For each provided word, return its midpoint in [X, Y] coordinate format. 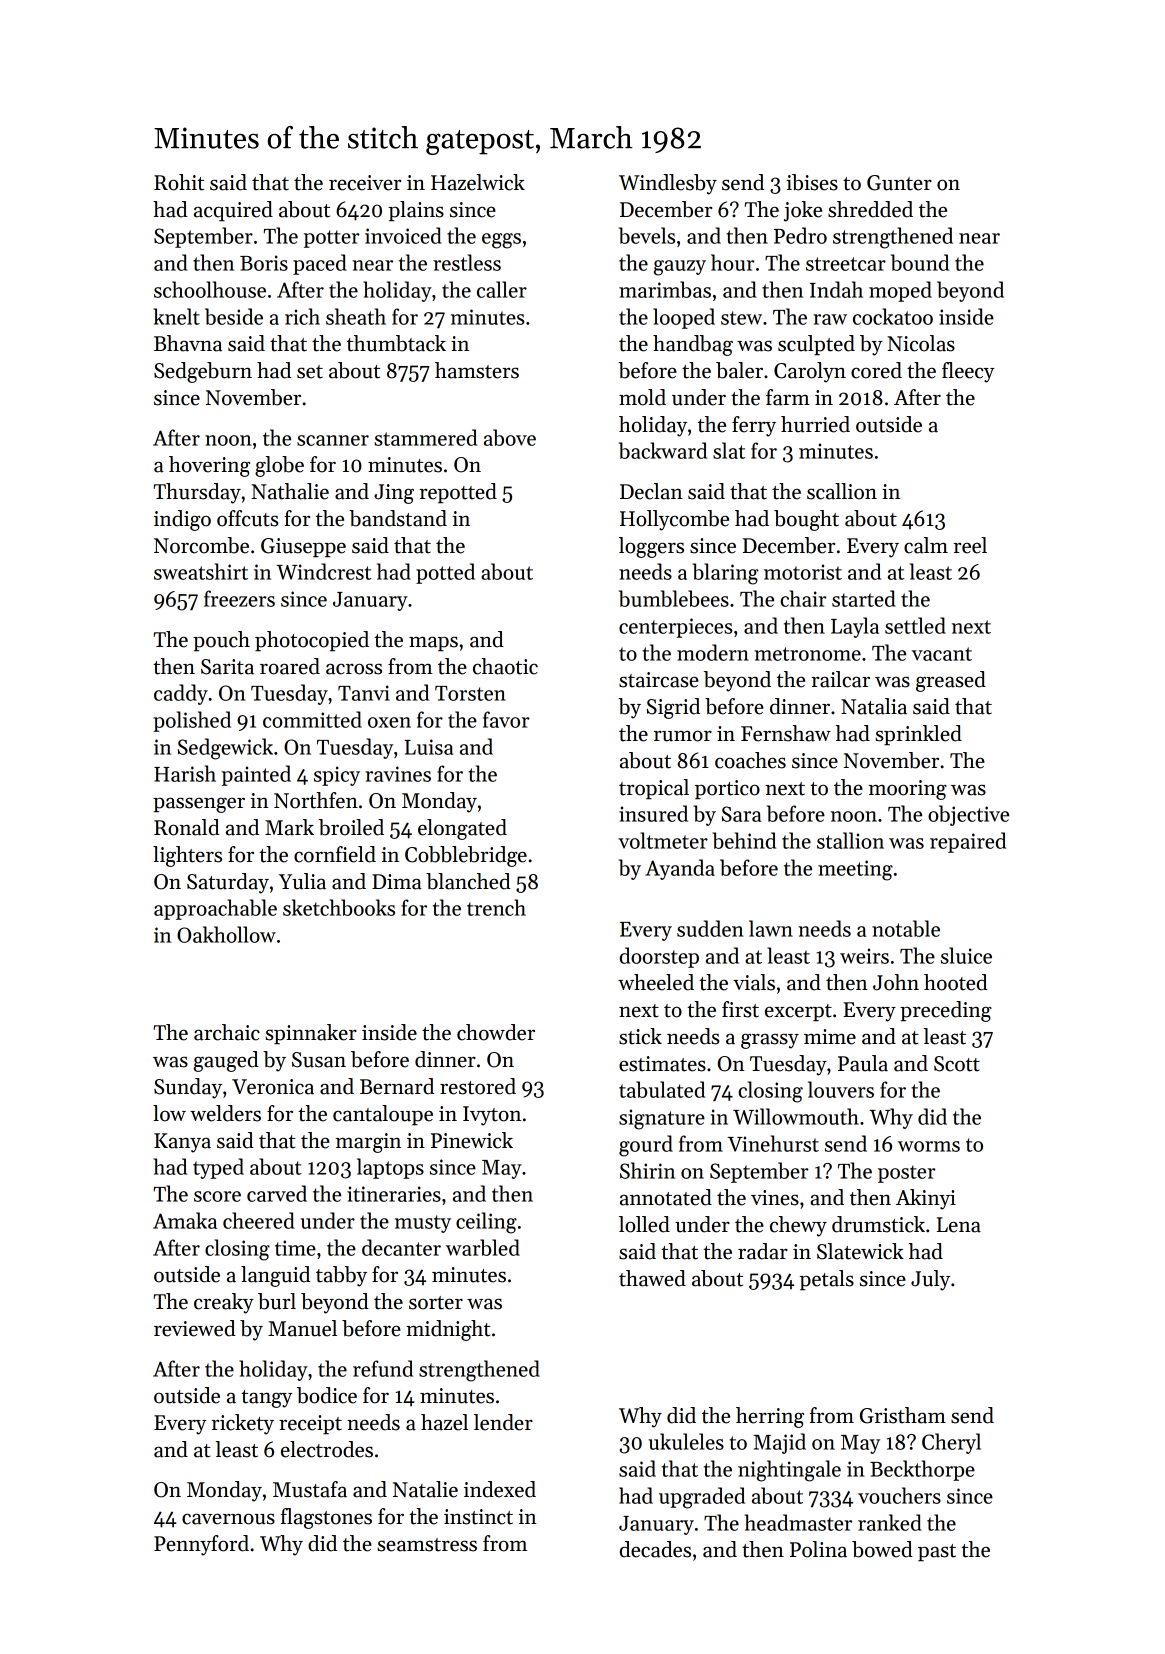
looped [684, 318]
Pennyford [201, 1545]
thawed [652, 1278]
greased [951, 681]
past [937, 1553]
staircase [659, 680]
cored [876, 370]
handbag [693, 345]
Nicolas [921, 343]
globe [279, 466]
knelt [176, 316]
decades [655, 1549]
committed [312, 719]
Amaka [185, 1220]
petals [826, 1280]
